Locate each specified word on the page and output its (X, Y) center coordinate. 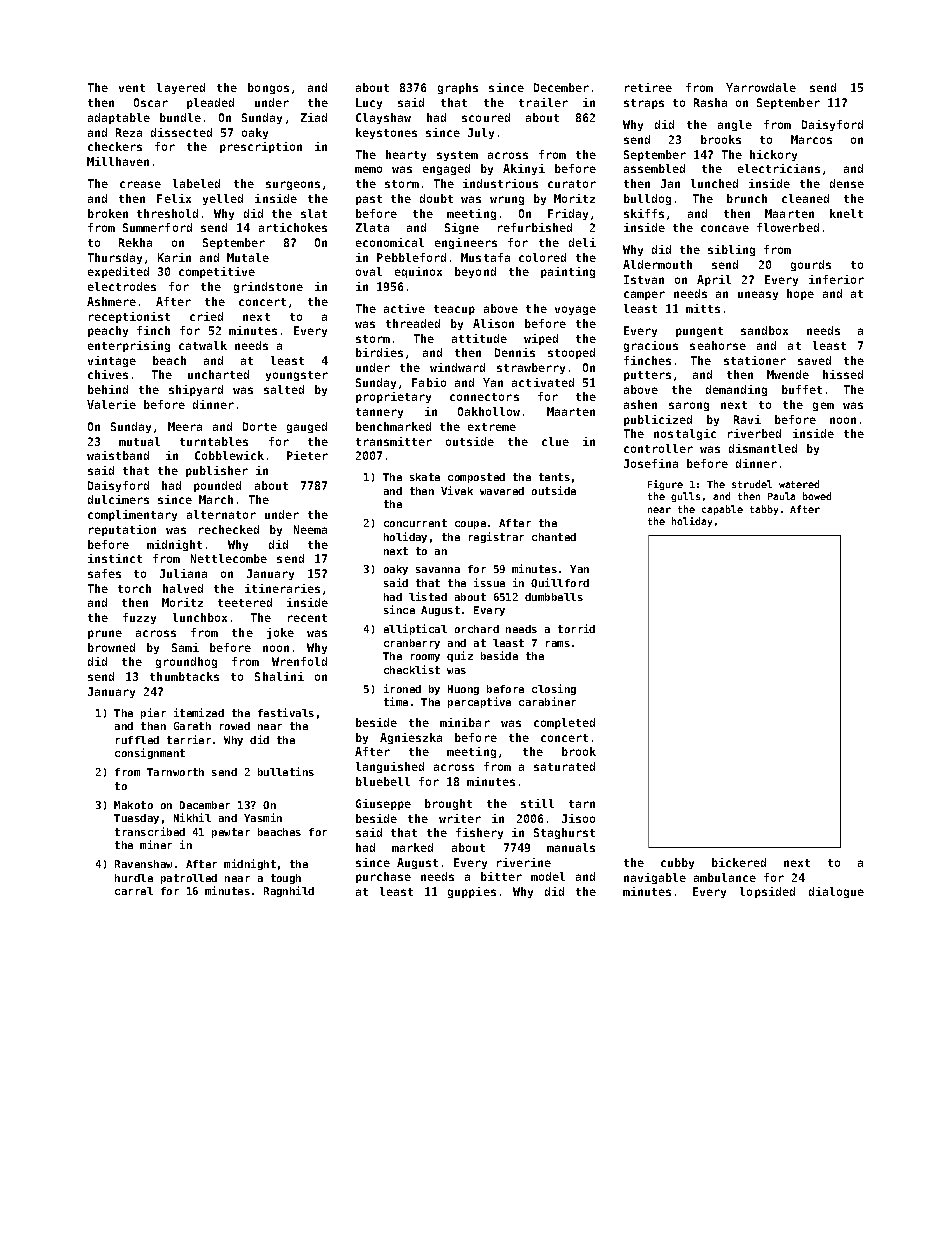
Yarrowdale (761, 87)
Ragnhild (289, 891)
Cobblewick (229, 455)
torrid (576, 628)
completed (564, 723)
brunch (747, 198)
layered (181, 88)
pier (153, 713)
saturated (564, 766)
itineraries (282, 588)
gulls (685, 497)
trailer (543, 102)
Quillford (560, 583)
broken (108, 213)
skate (425, 477)
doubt (436, 198)
